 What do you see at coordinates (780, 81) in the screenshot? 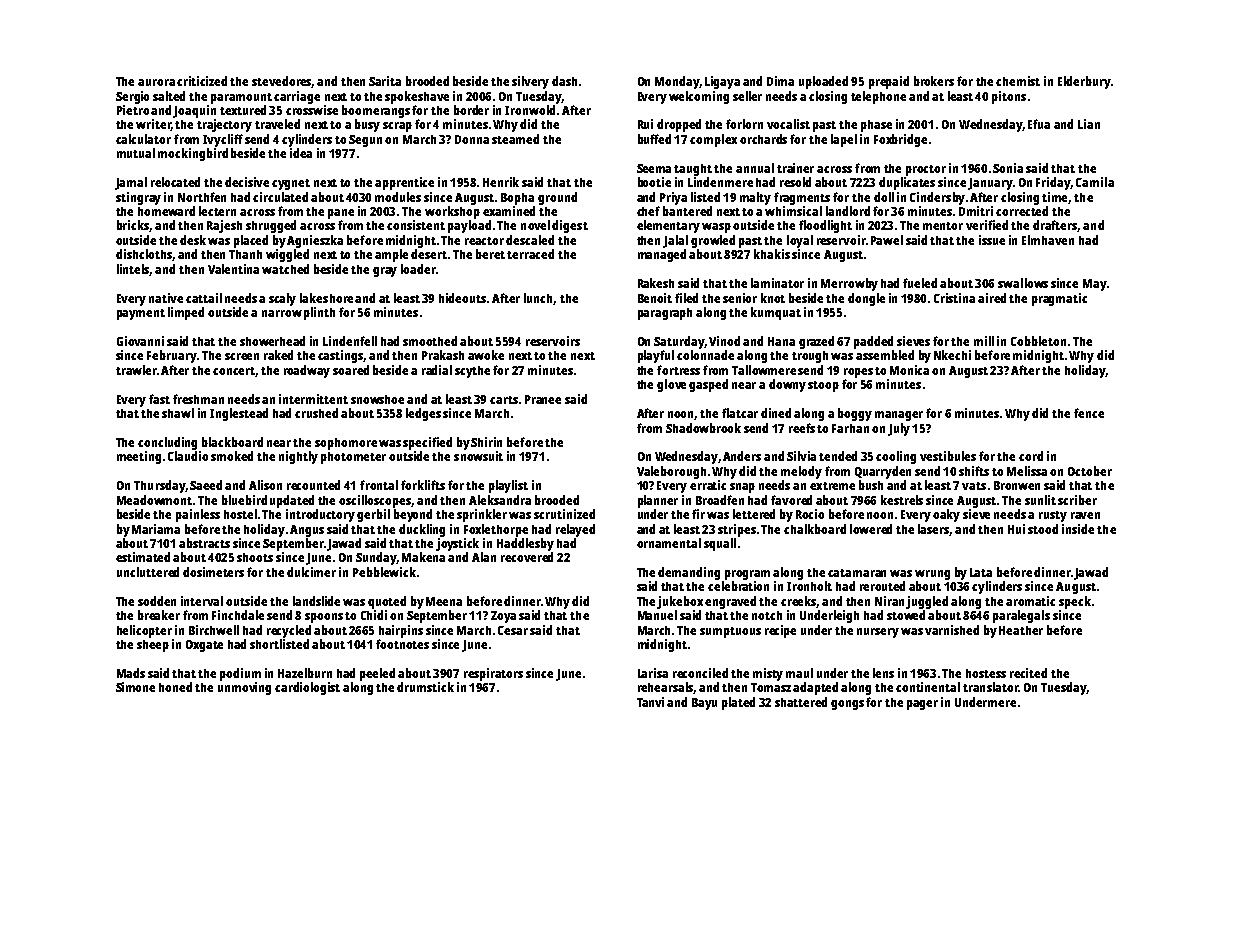
I see `Dima` at bounding box center [780, 81].
